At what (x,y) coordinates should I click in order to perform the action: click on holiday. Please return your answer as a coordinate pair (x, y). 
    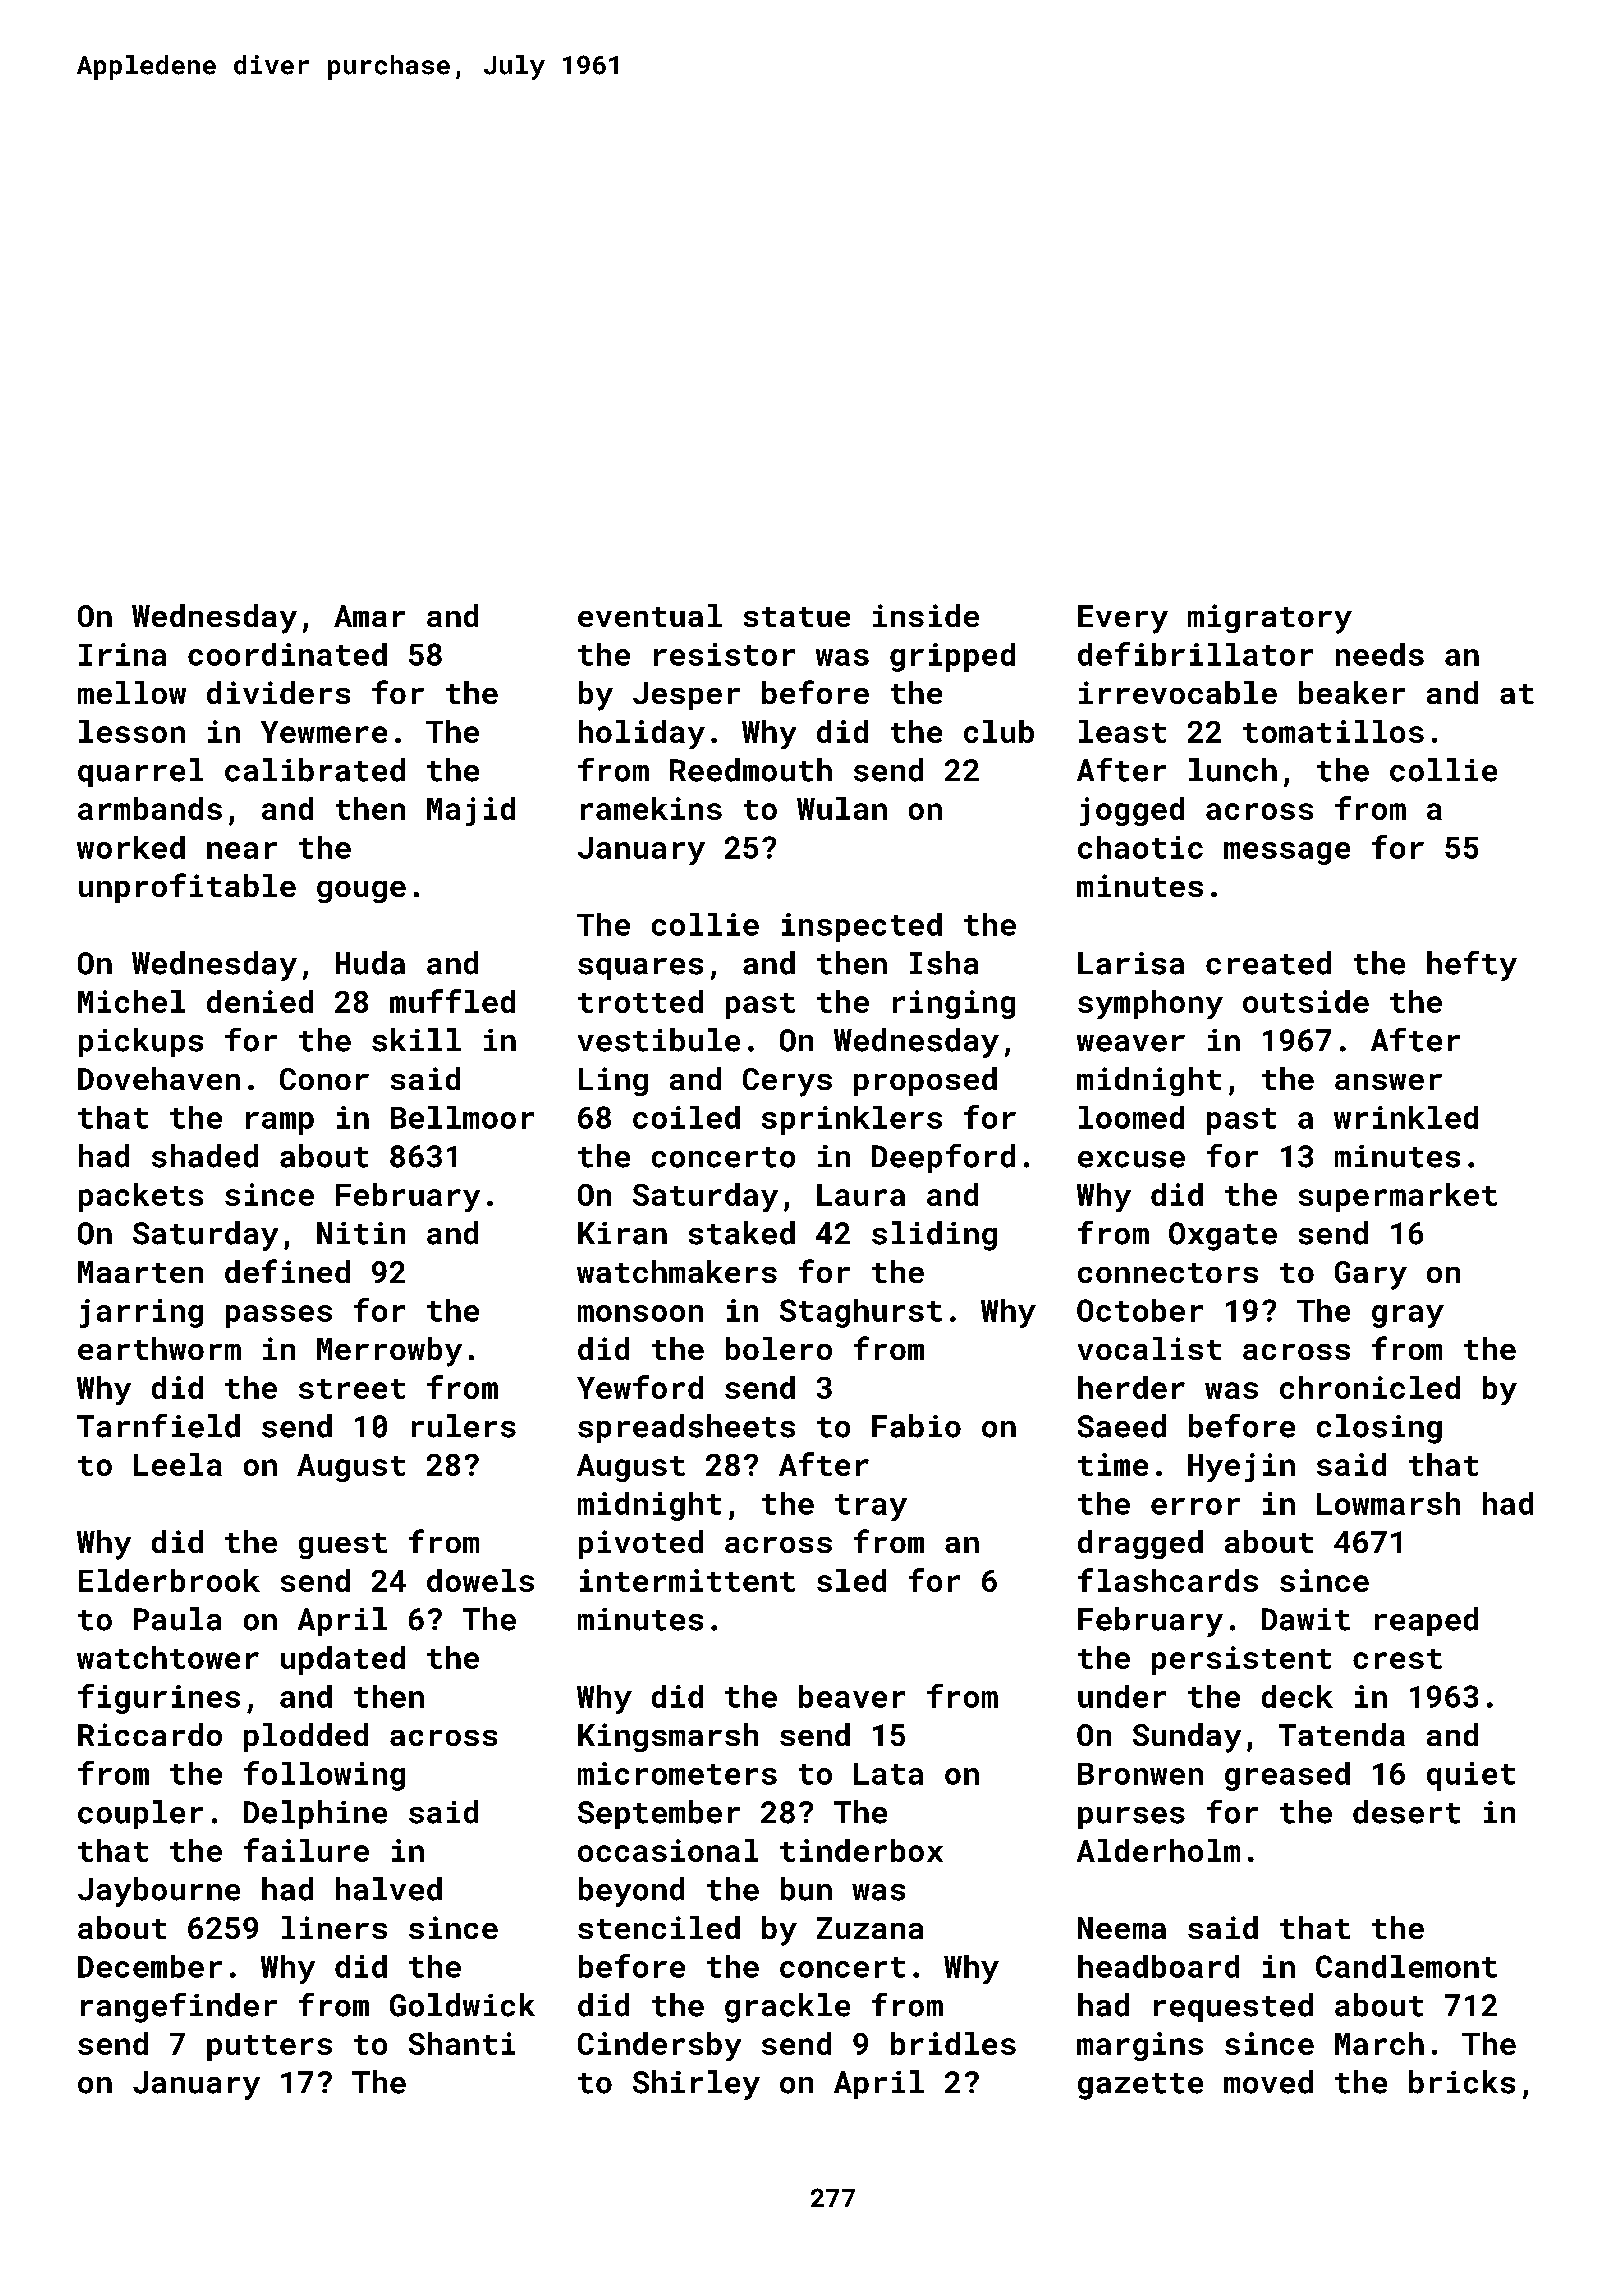
    Looking at the image, I should click on (642, 734).
